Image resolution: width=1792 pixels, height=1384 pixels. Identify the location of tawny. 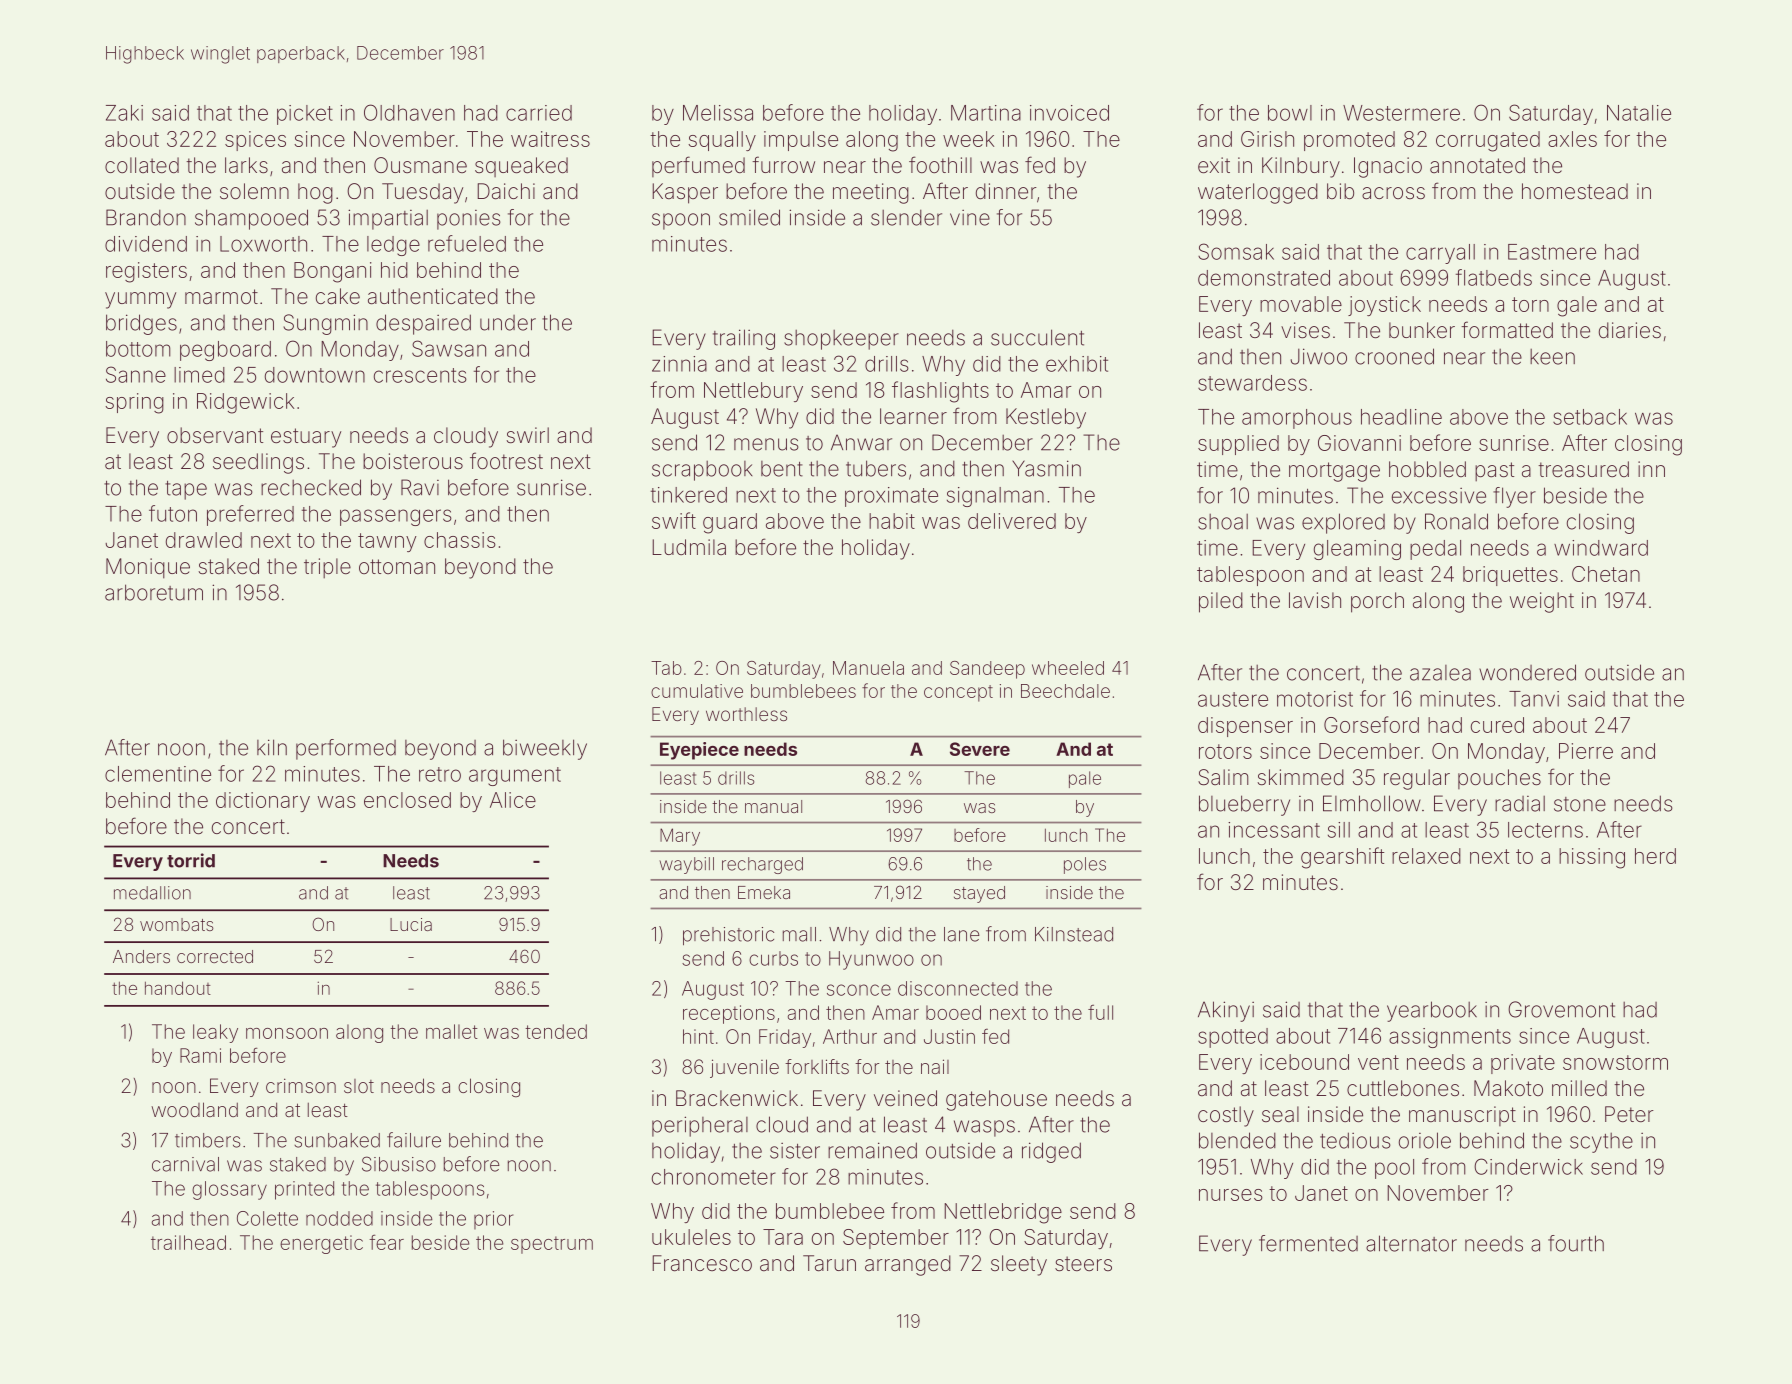
(387, 542).
